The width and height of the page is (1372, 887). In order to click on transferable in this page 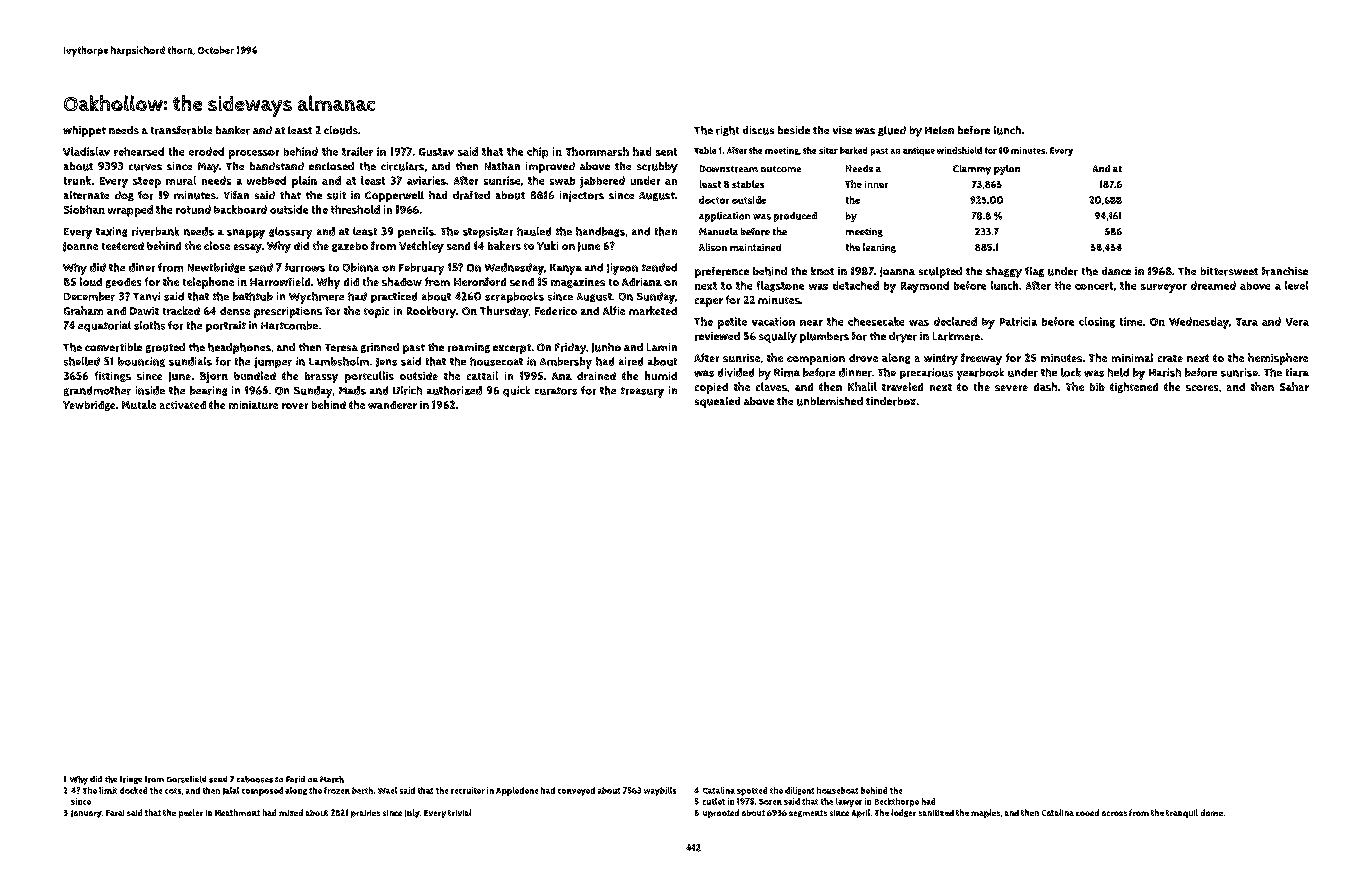, I will do `click(181, 130)`.
